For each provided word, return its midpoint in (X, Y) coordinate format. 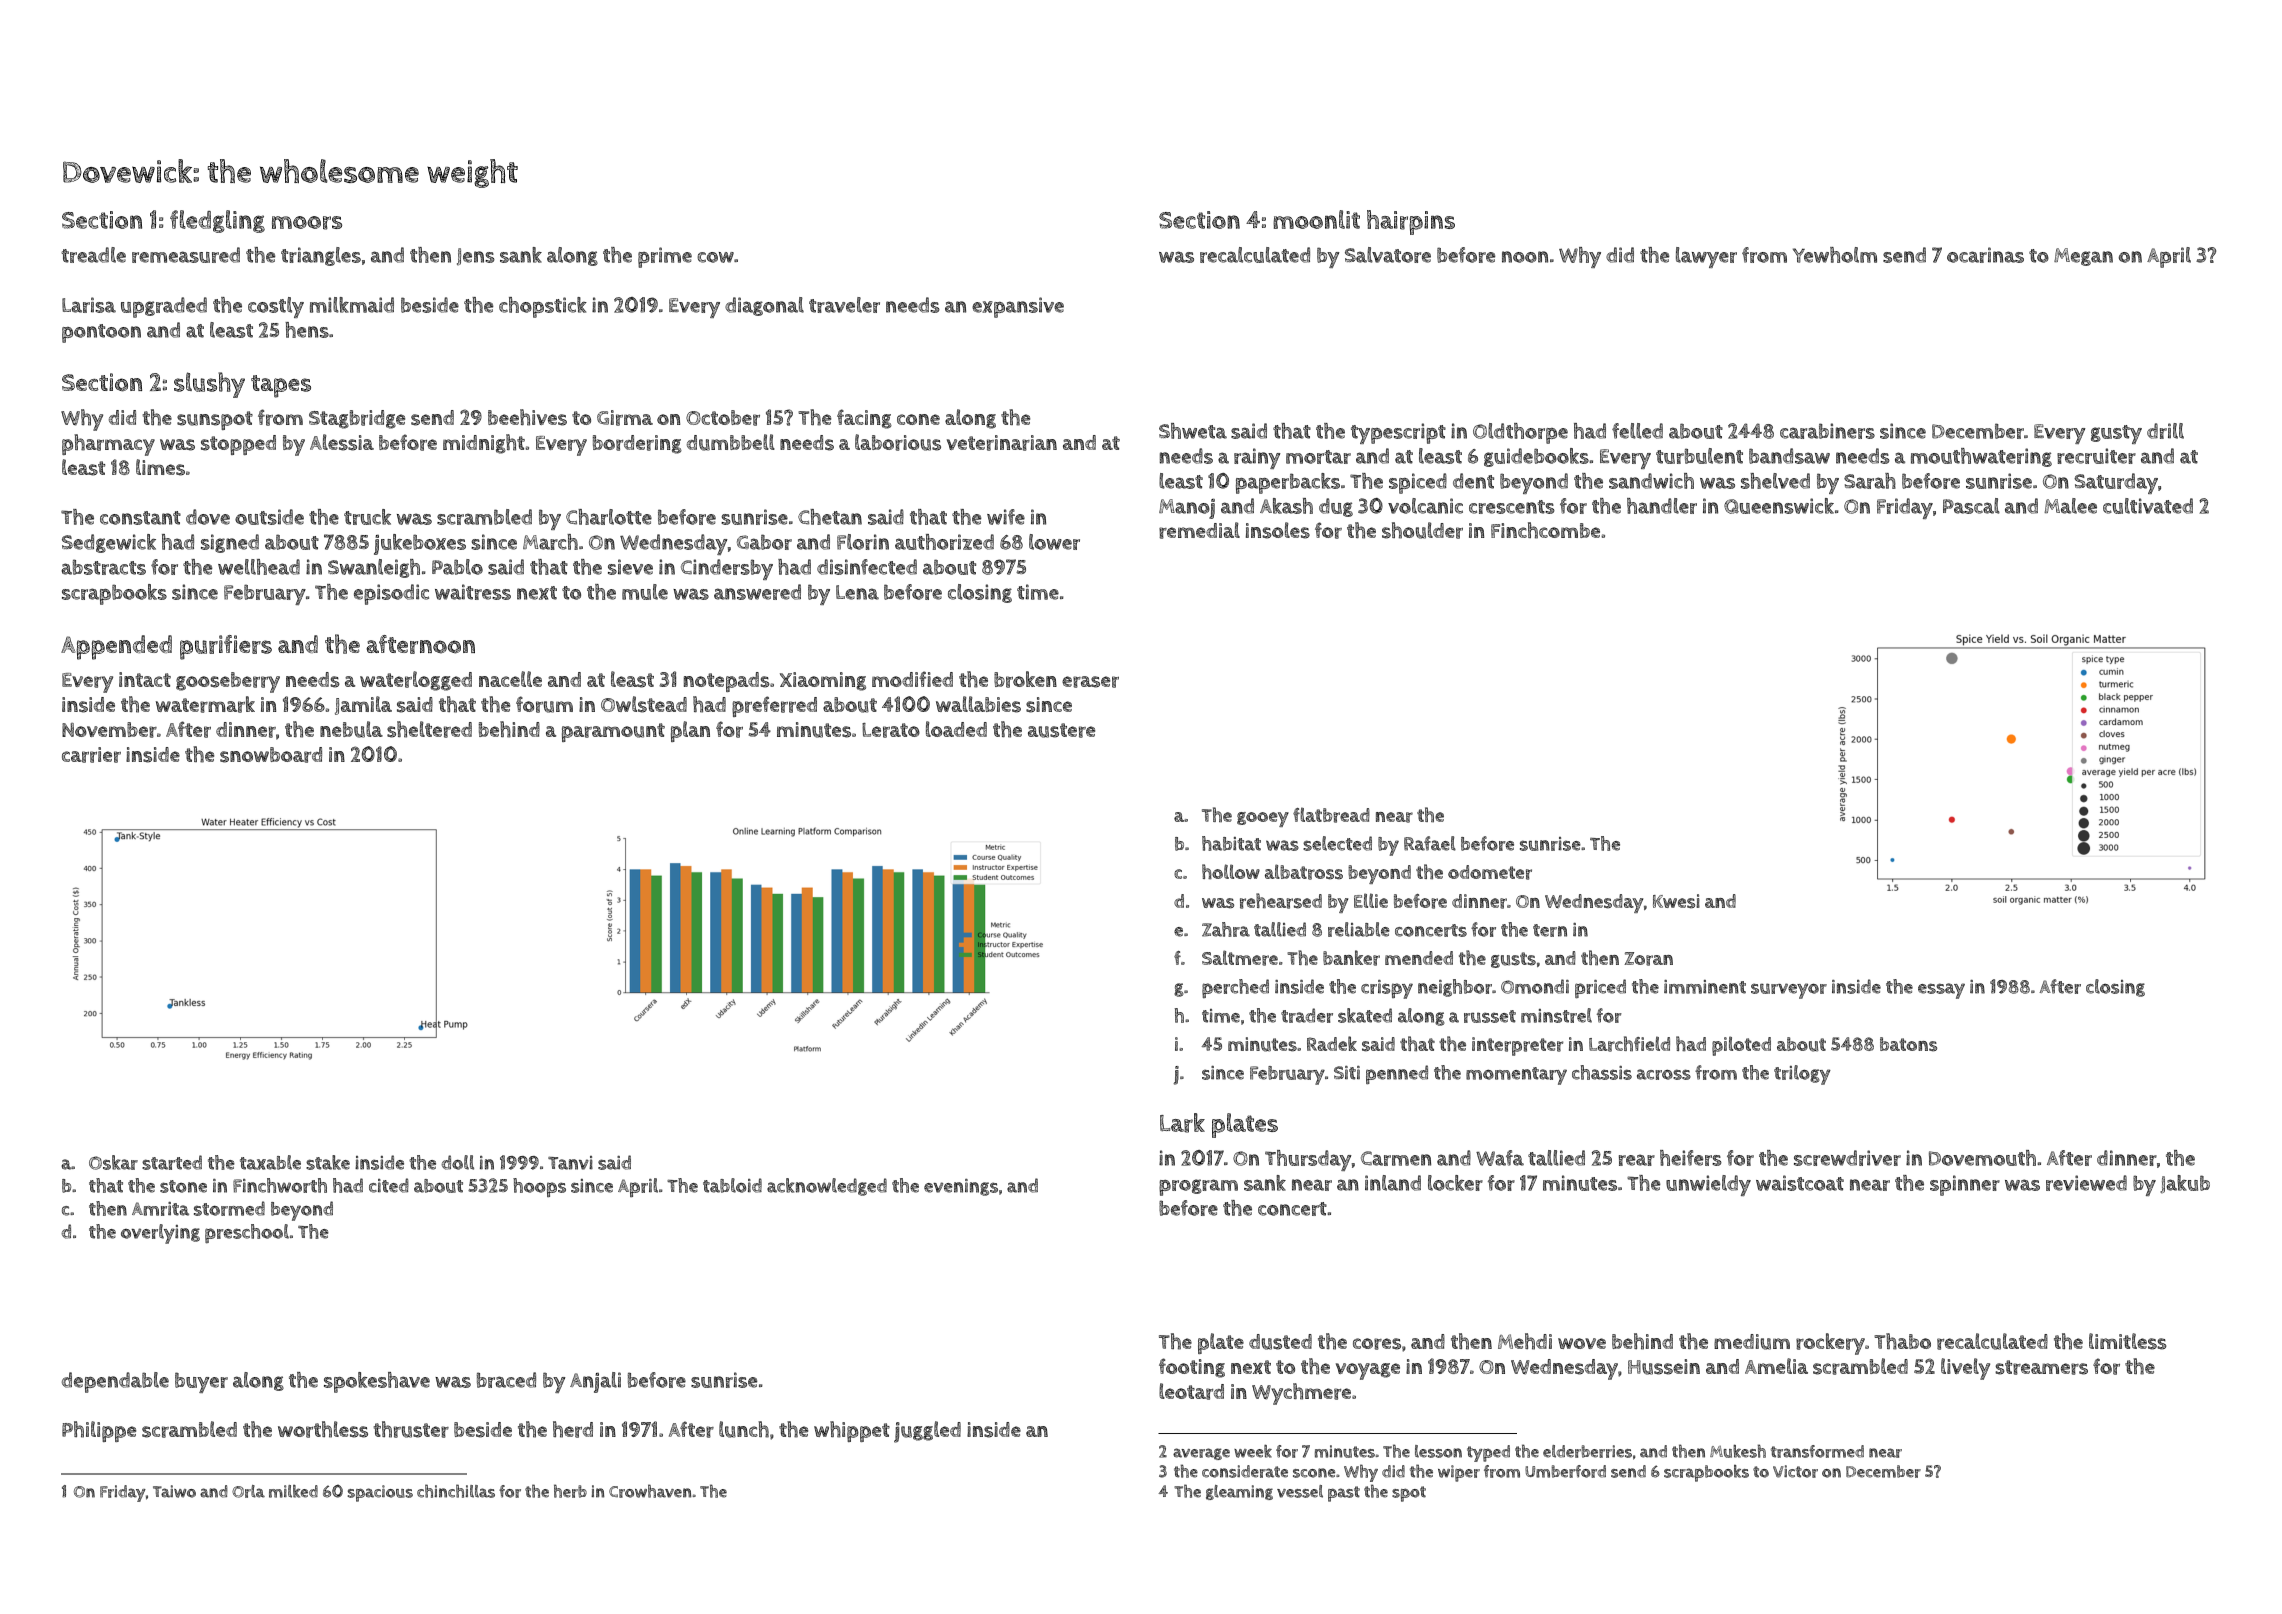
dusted (1280, 1342)
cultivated (2148, 506)
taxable (270, 1162)
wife (1006, 517)
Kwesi (1676, 901)
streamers (2041, 1367)
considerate (1245, 1471)
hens (307, 330)
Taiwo (174, 1491)
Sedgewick (109, 543)
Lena (857, 592)
